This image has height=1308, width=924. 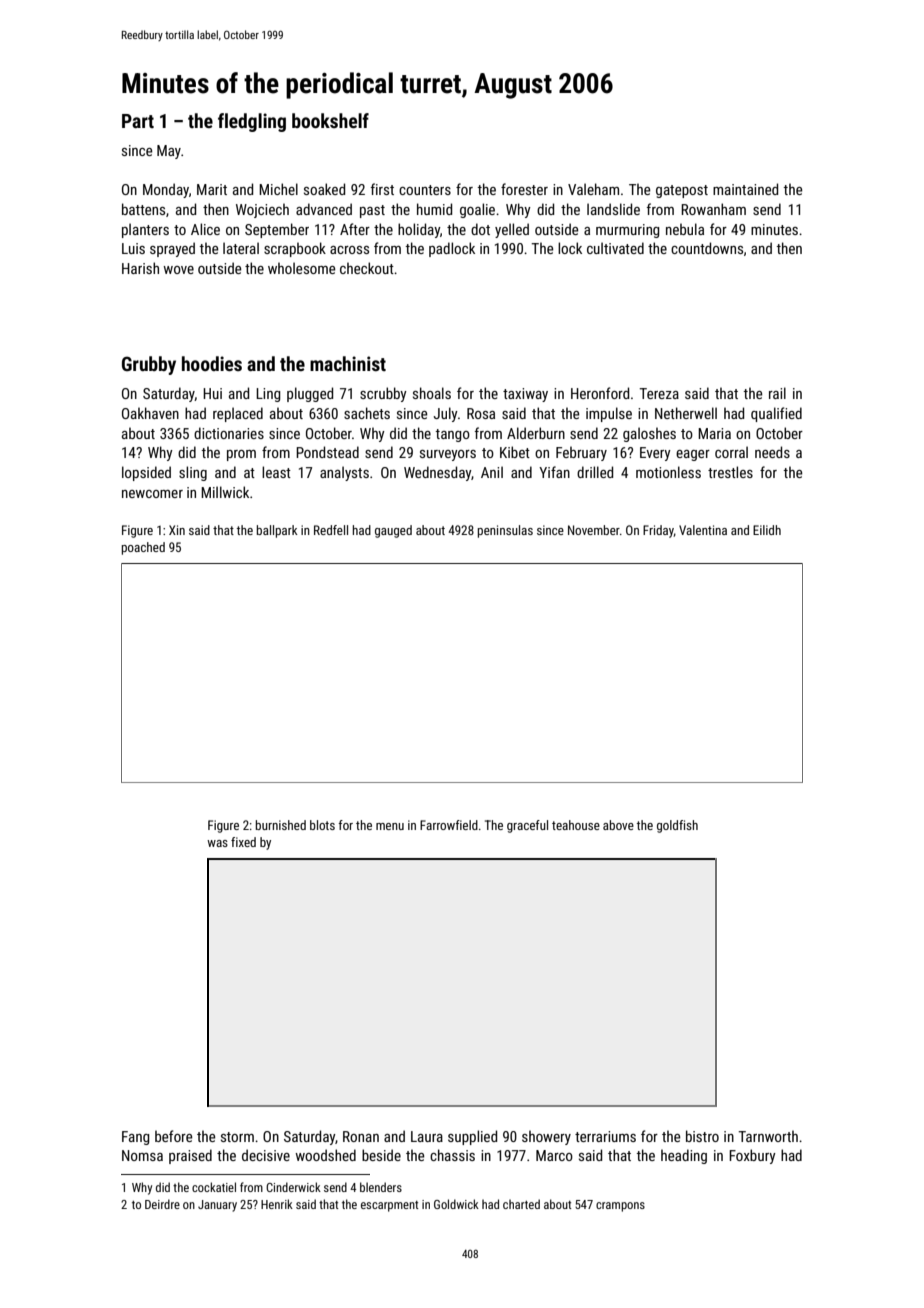 I want to click on bookshelf, so click(x=330, y=120).
